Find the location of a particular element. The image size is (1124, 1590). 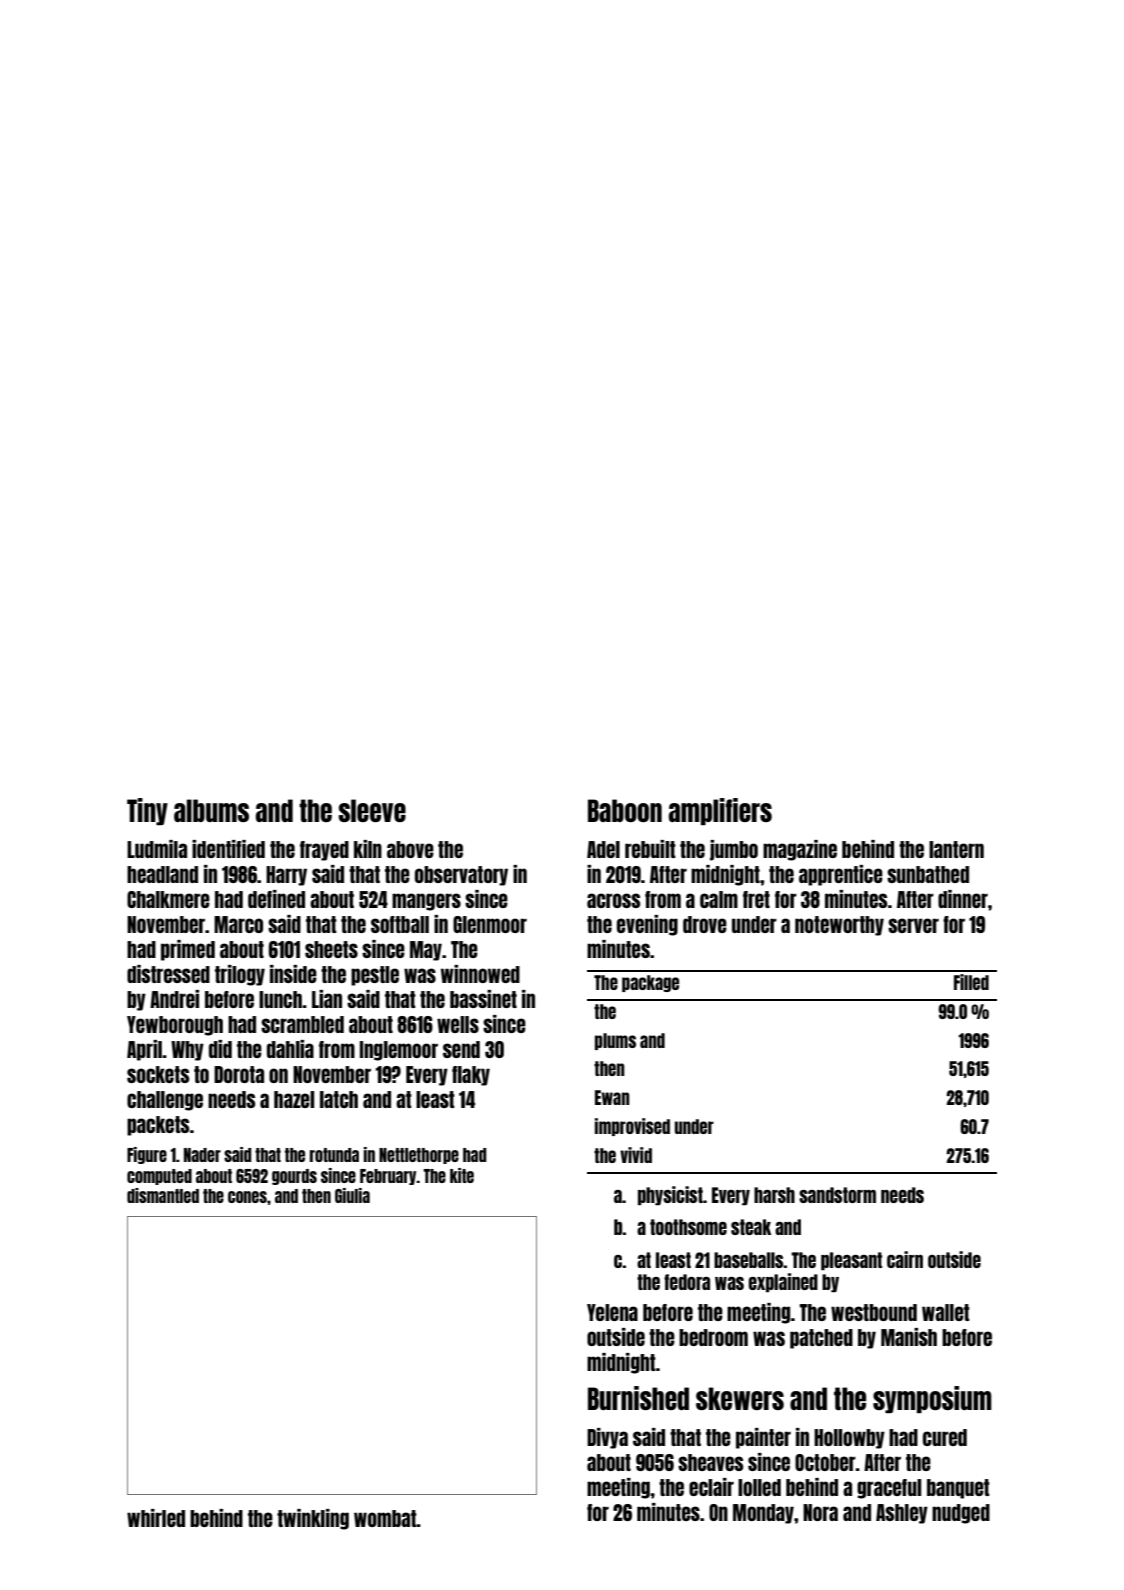

evening is located at coordinates (647, 925).
